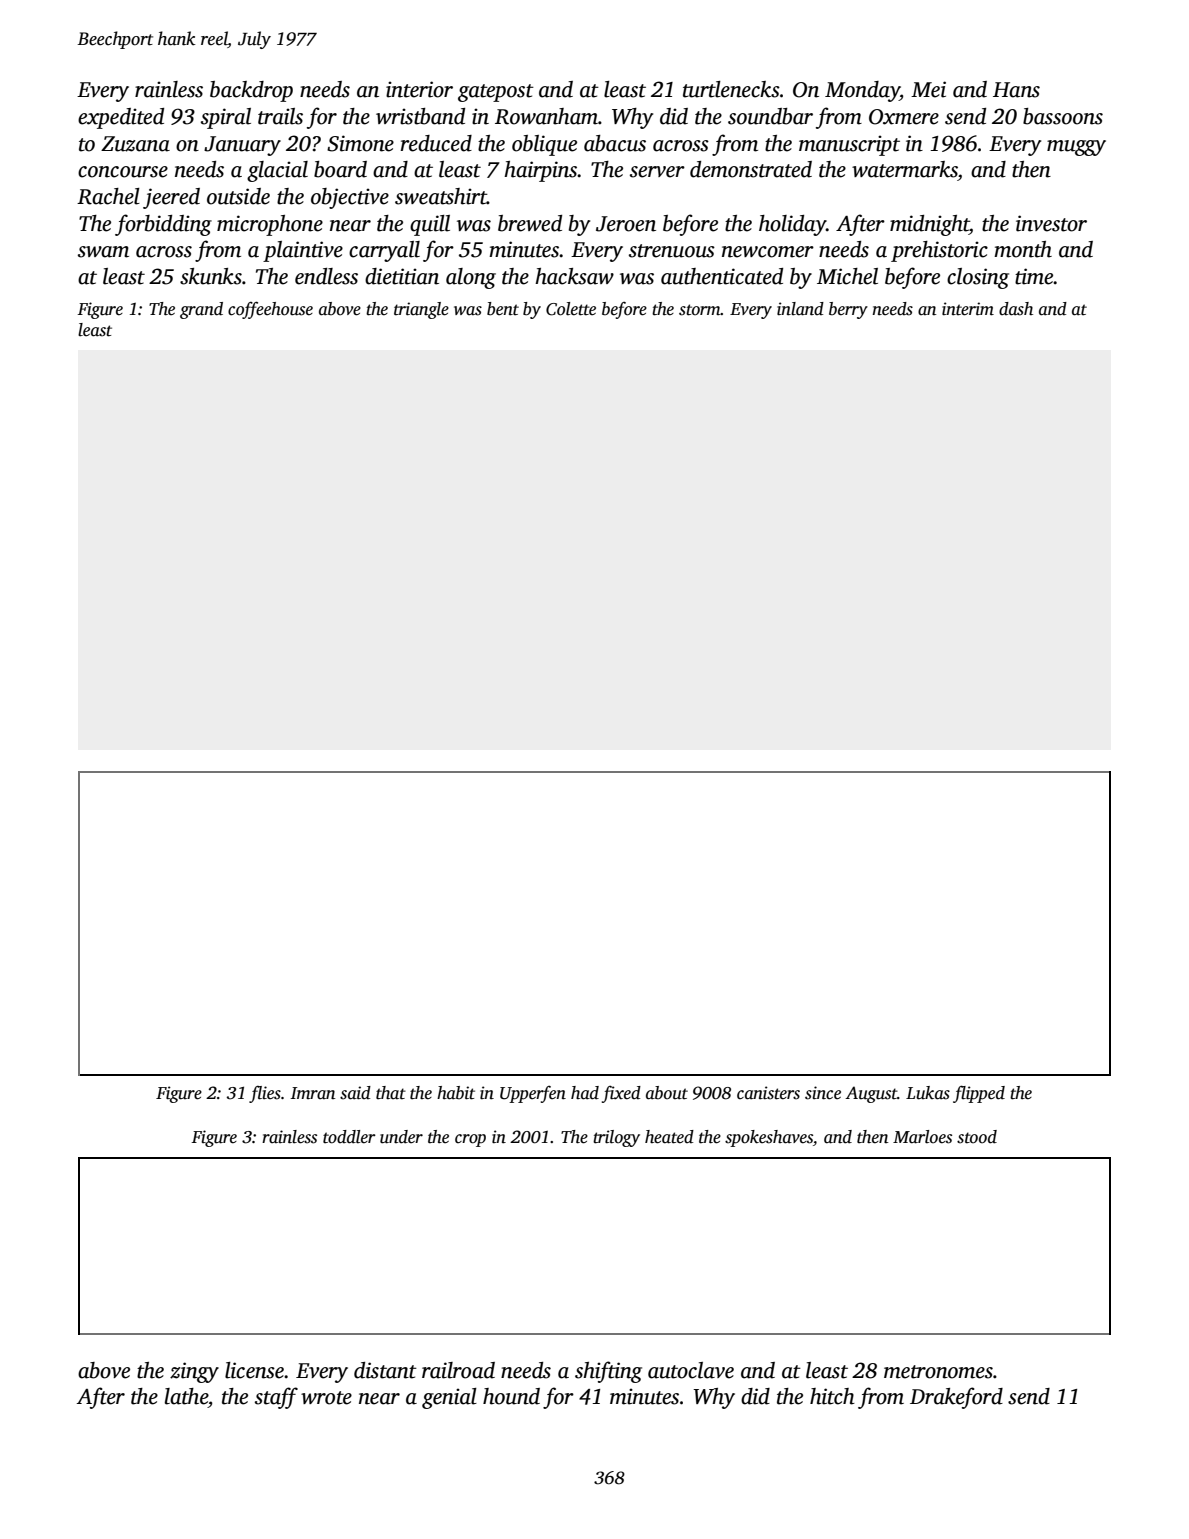 Image resolution: width=1189 pixels, height=1539 pixels. Describe the element at coordinates (823, 1093) in the screenshot. I see `since` at that location.
